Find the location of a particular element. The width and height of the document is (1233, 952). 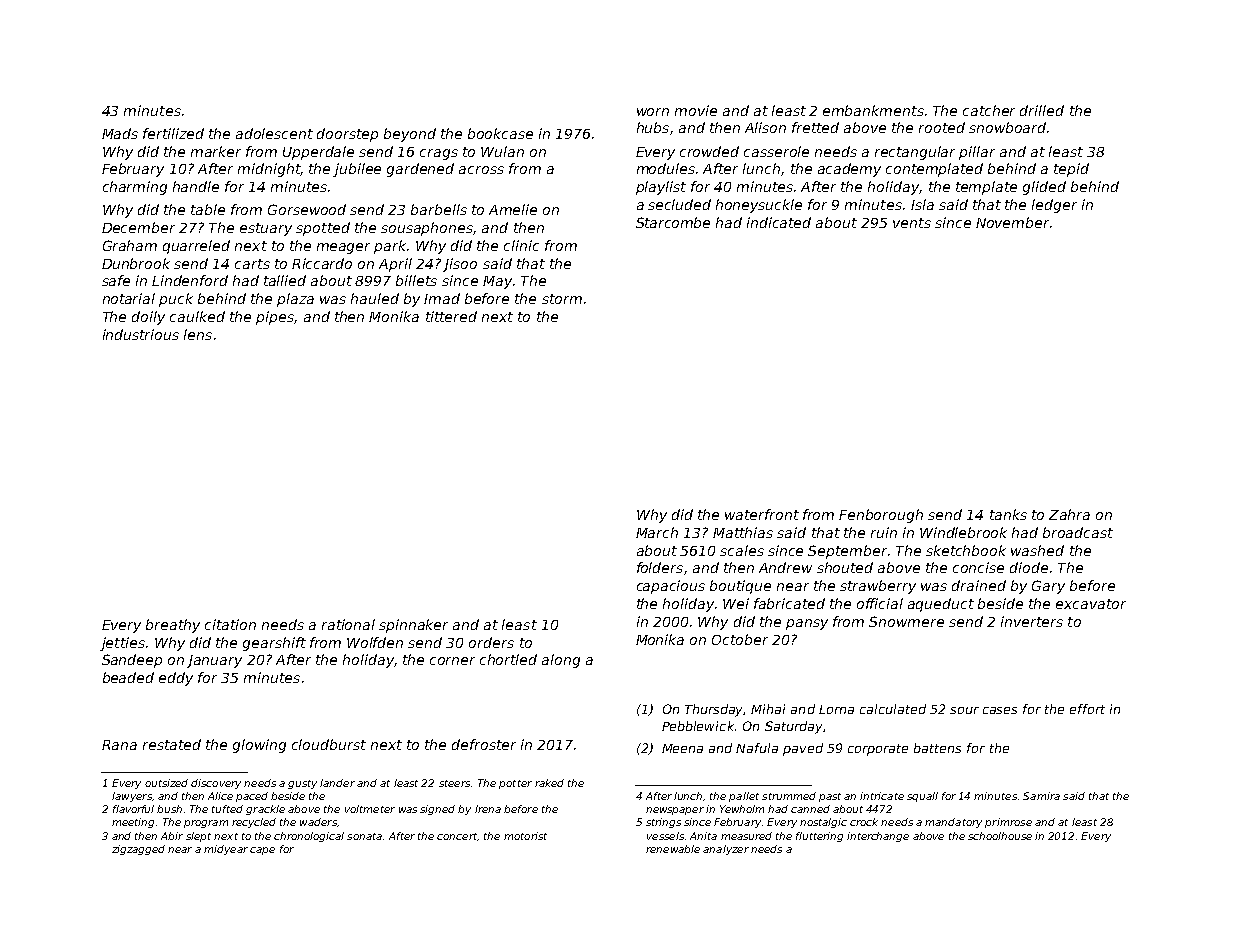

waterfront is located at coordinates (762, 514).
